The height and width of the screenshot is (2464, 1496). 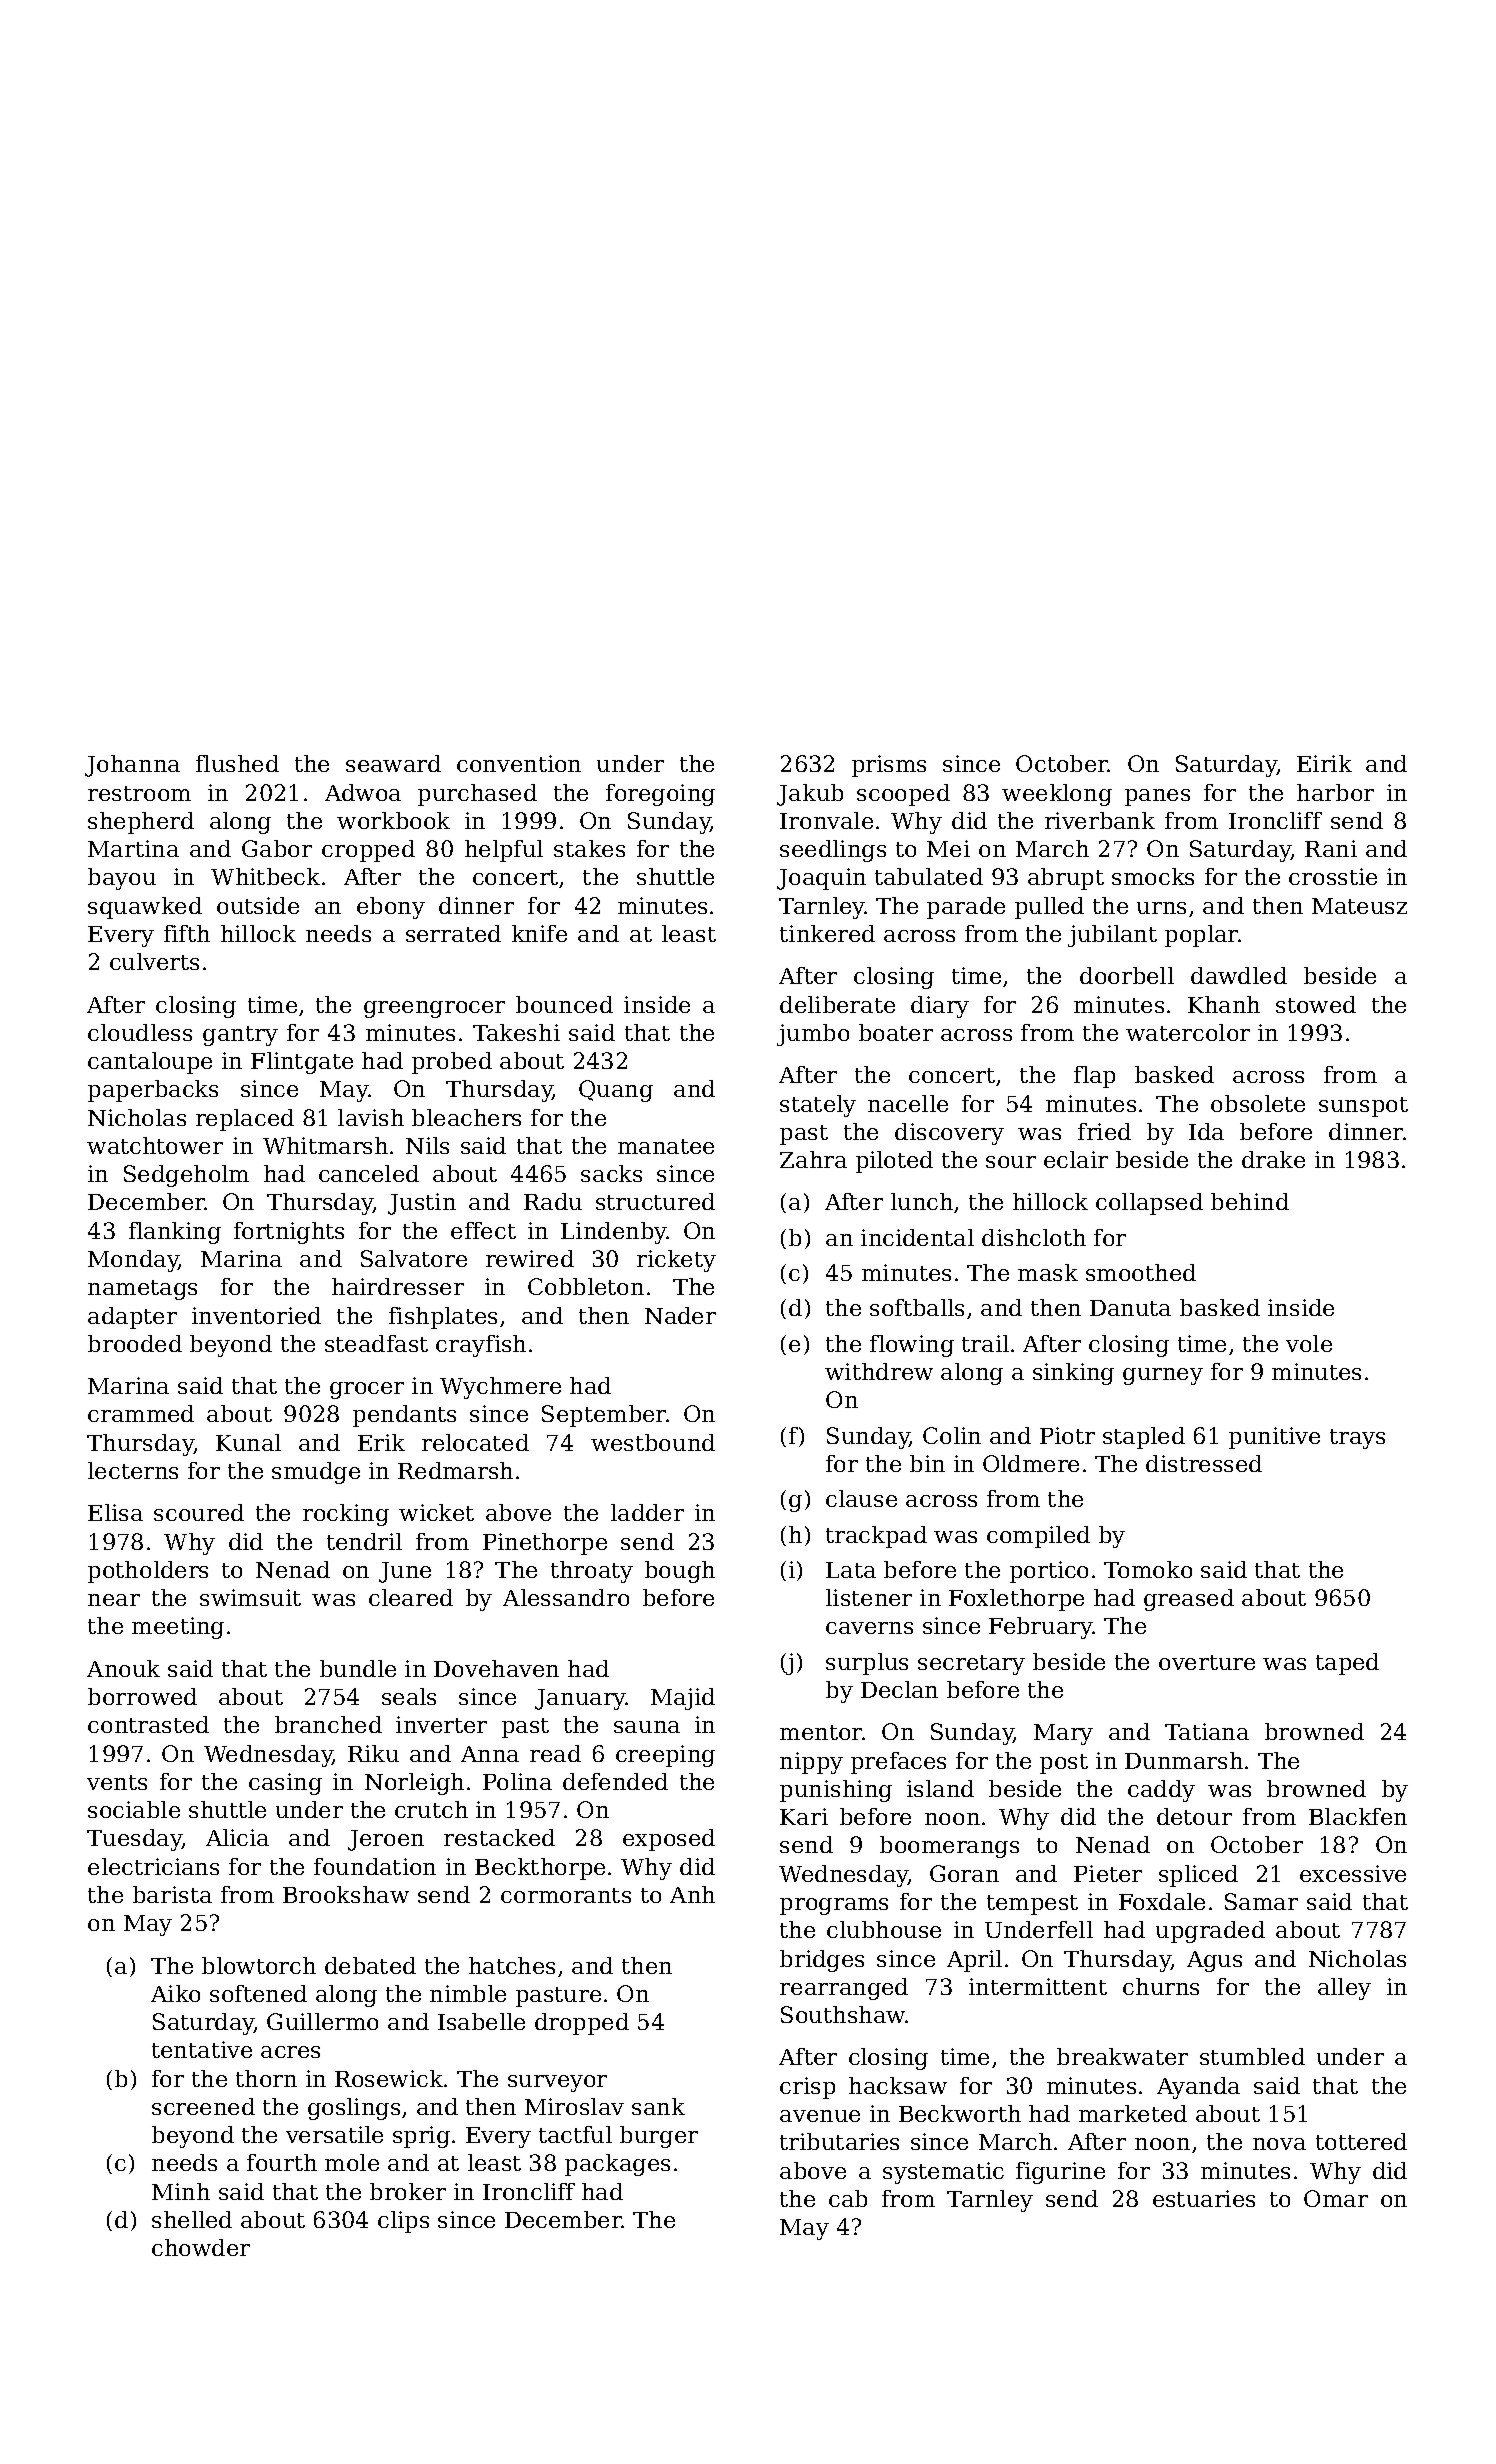 What do you see at coordinates (821, 879) in the screenshot?
I see `Joaquin` at bounding box center [821, 879].
